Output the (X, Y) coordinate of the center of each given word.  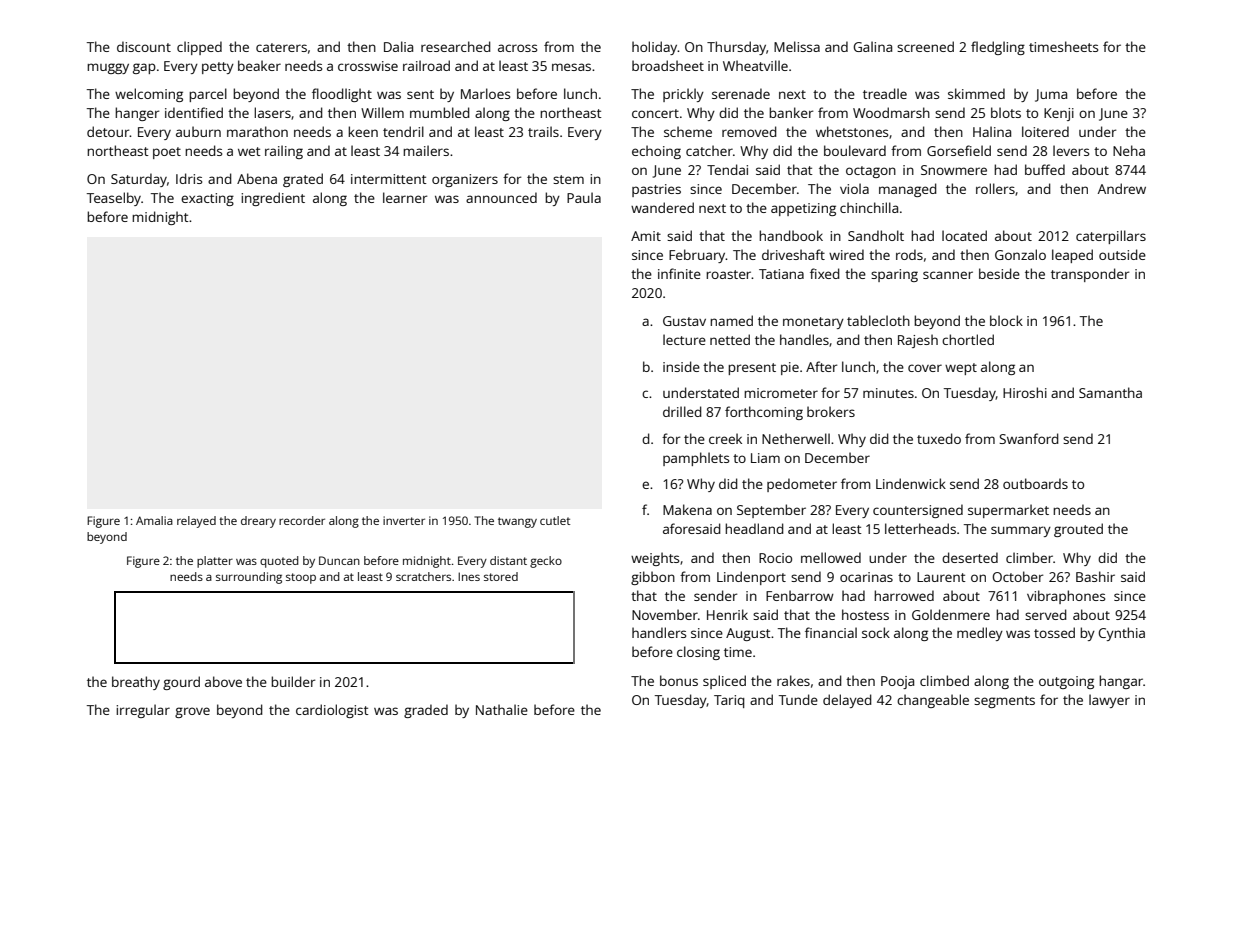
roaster (729, 274)
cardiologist (332, 711)
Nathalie (502, 709)
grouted (1078, 530)
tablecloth (878, 320)
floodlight (342, 95)
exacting (207, 199)
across (517, 48)
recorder (302, 520)
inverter (404, 520)
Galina (872, 46)
